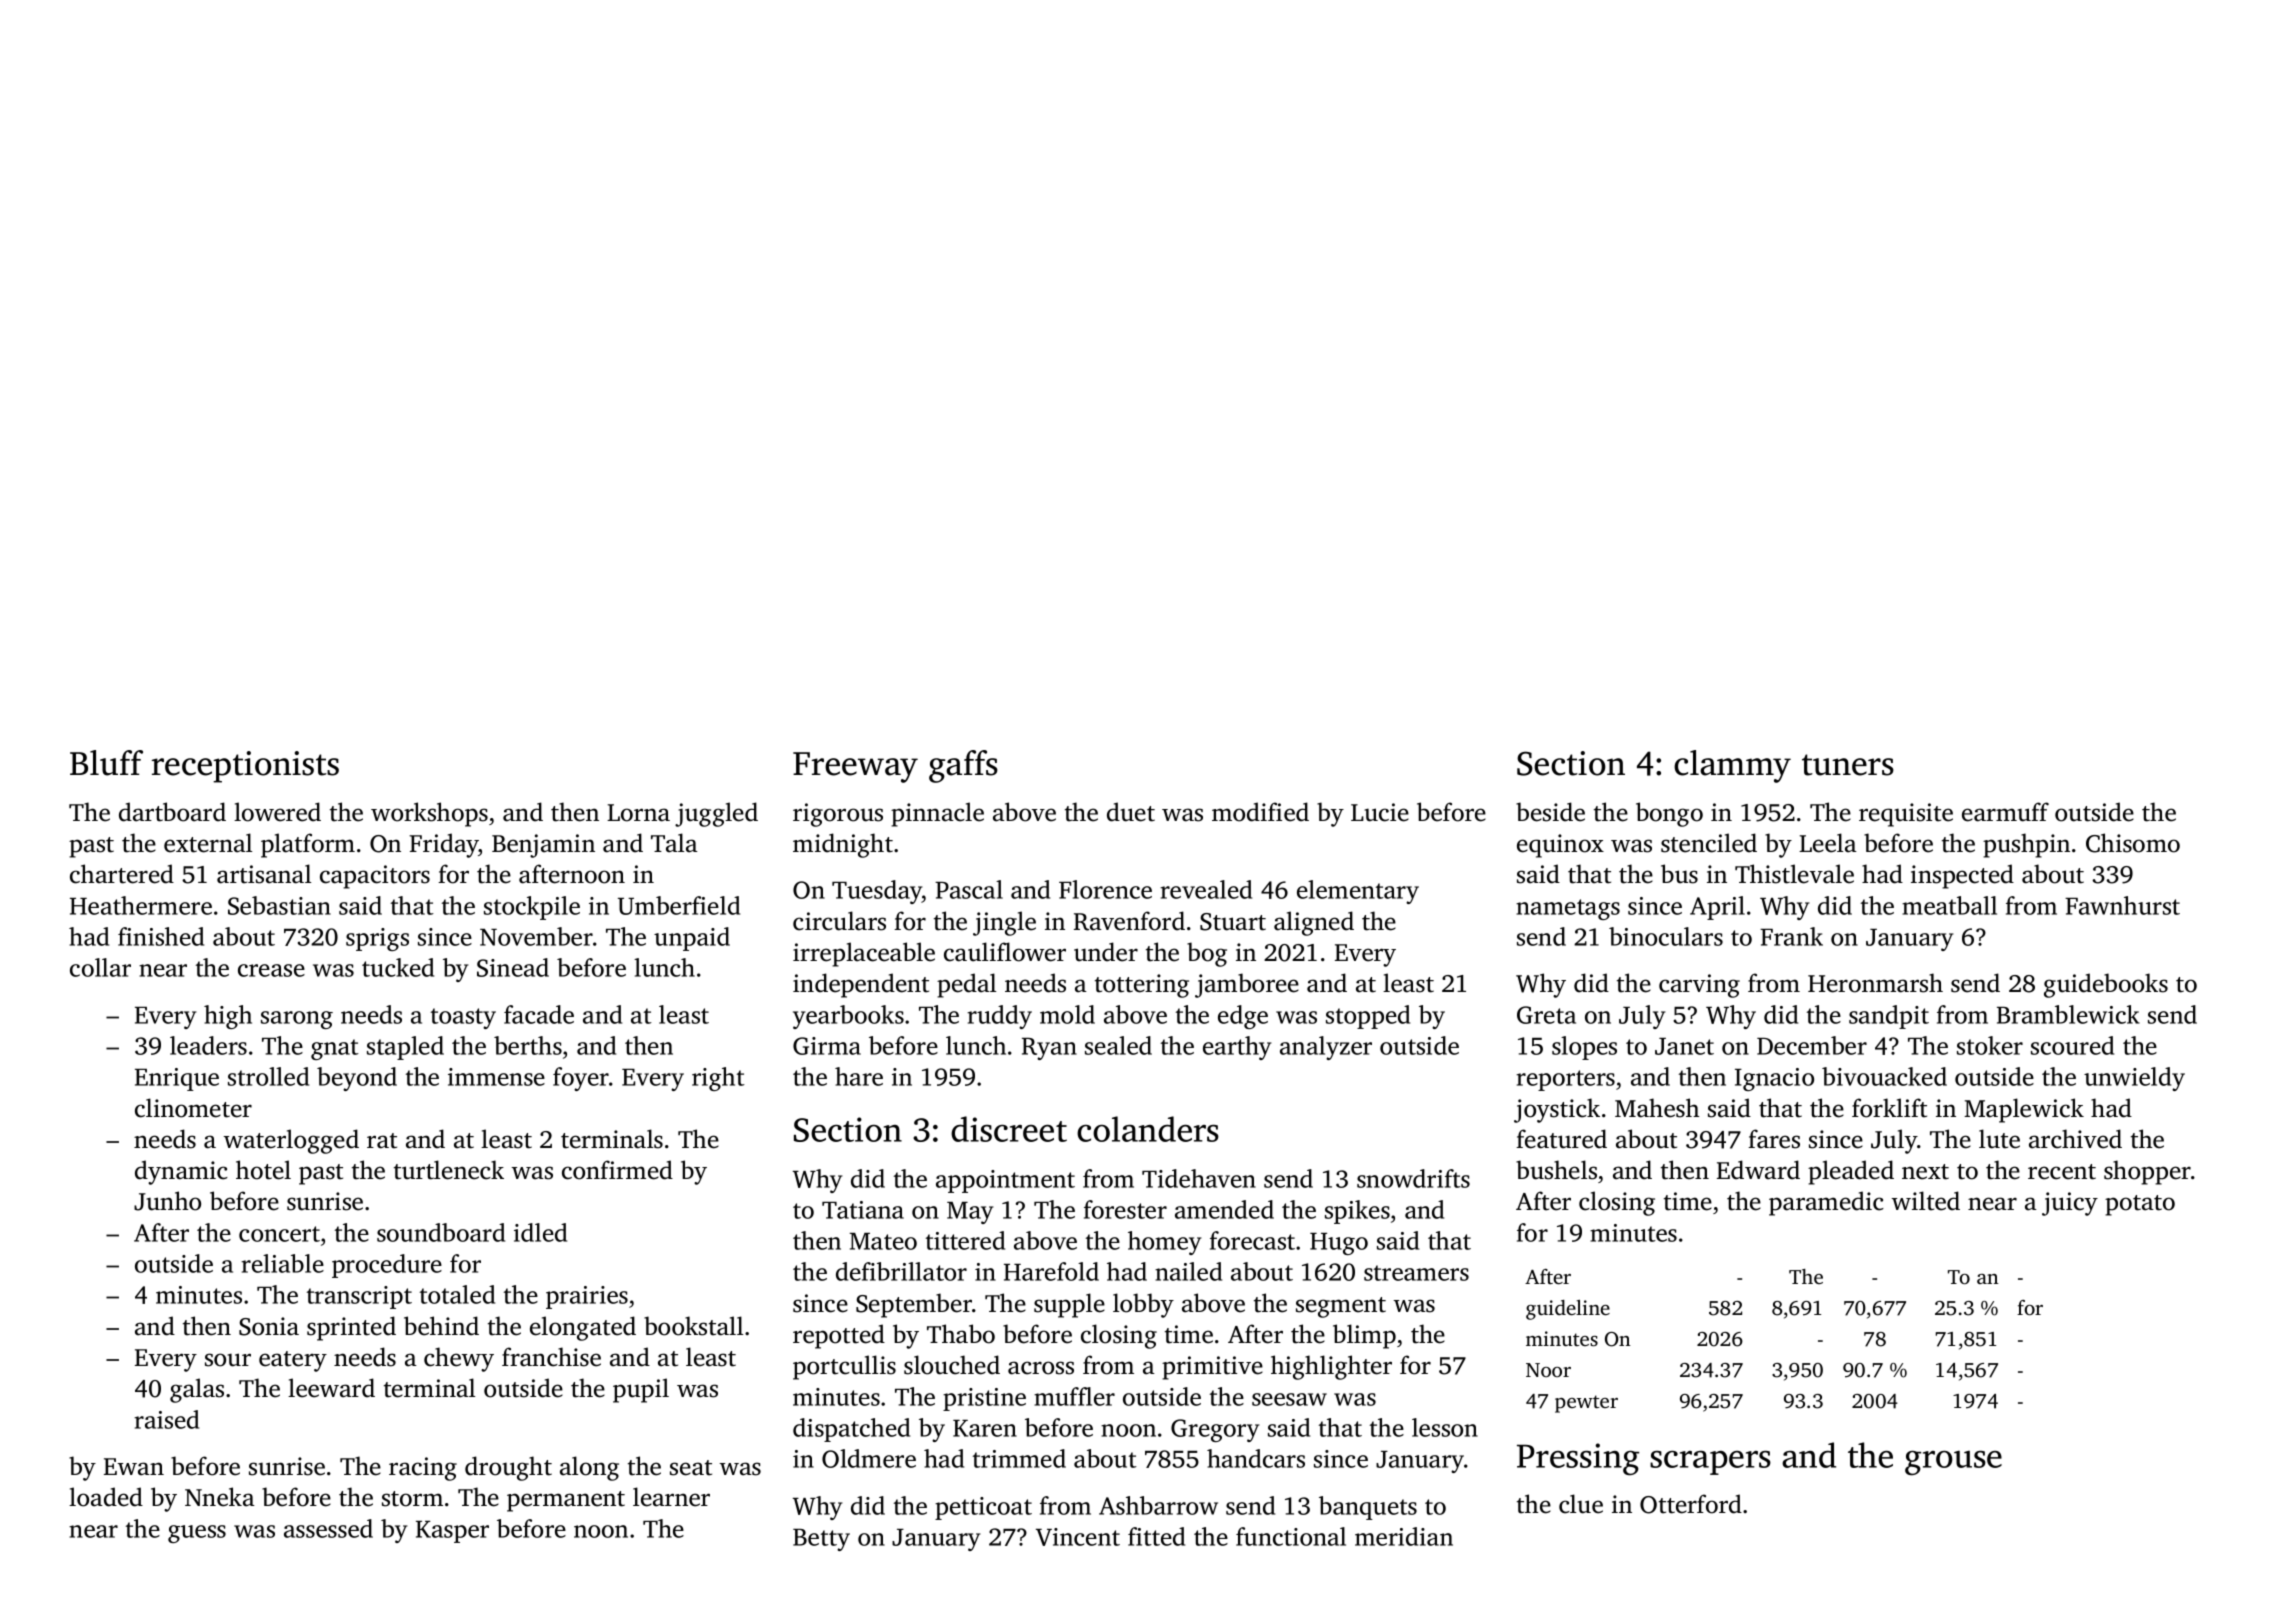  I want to click on Freeway, so click(855, 767).
